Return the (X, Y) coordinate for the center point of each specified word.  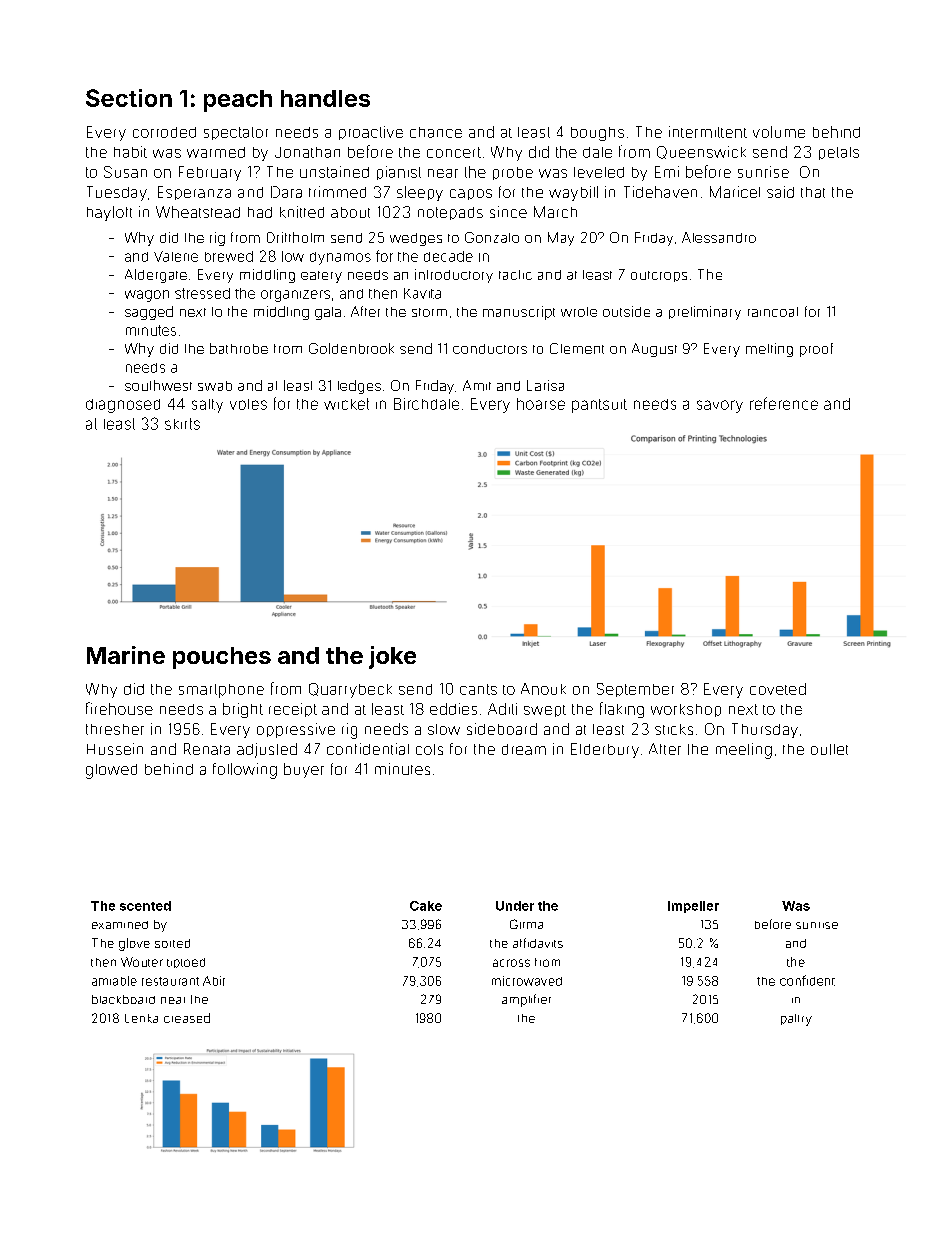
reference (784, 403)
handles (325, 98)
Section (129, 98)
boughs (597, 134)
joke (392, 657)
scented (145, 906)
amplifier (526, 1000)
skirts (182, 424)
